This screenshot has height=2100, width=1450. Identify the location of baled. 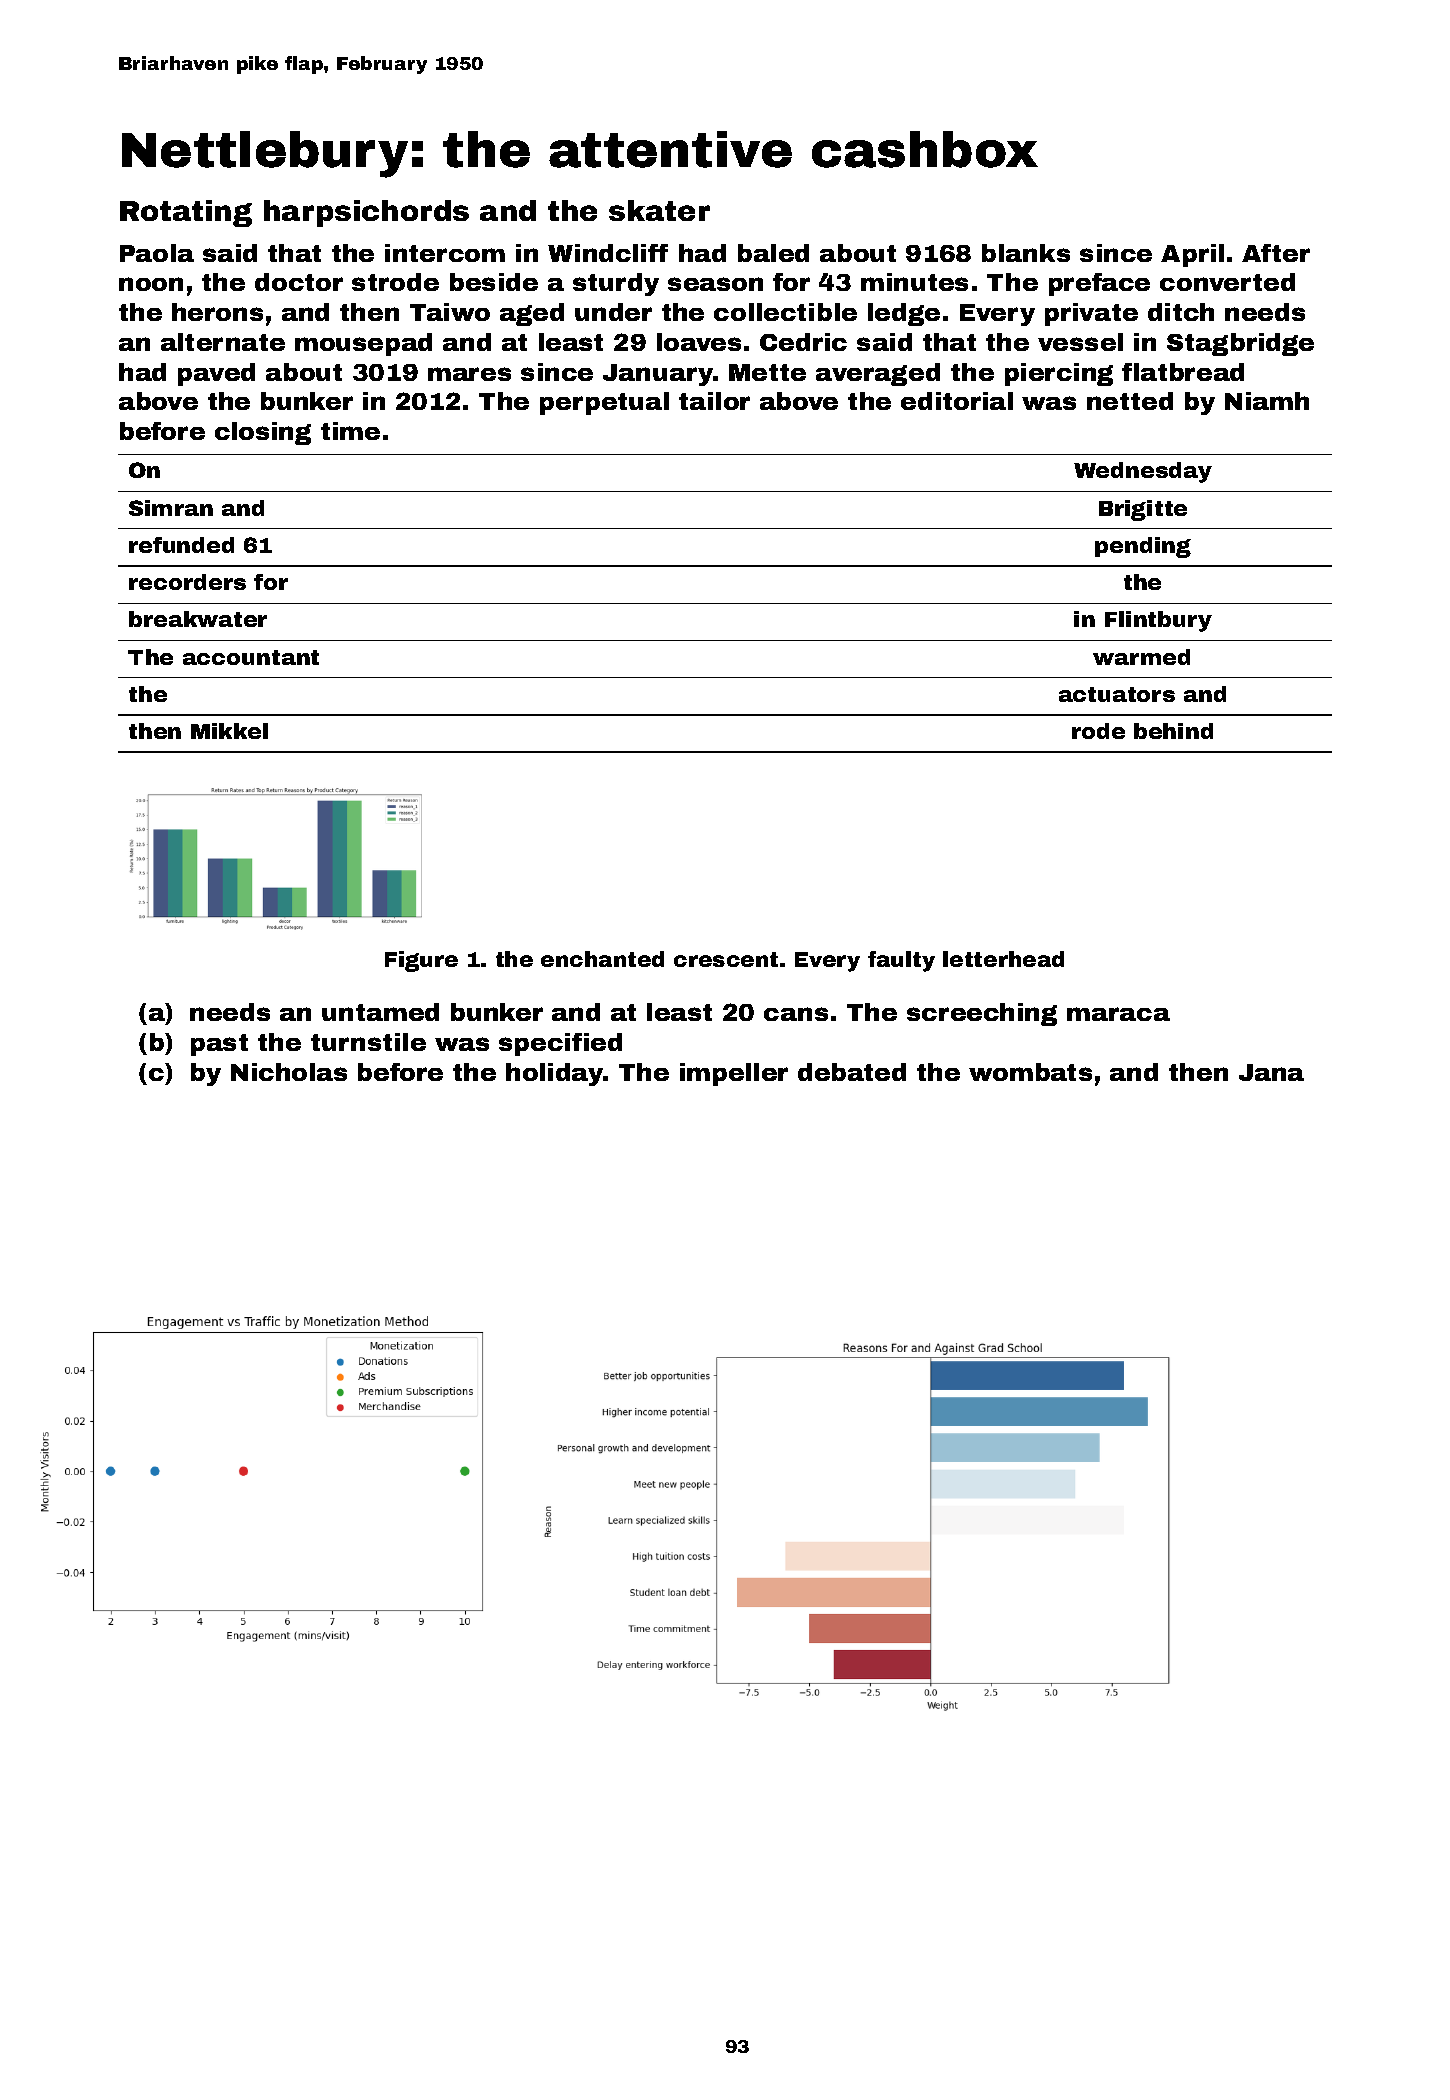
(773, 253).
